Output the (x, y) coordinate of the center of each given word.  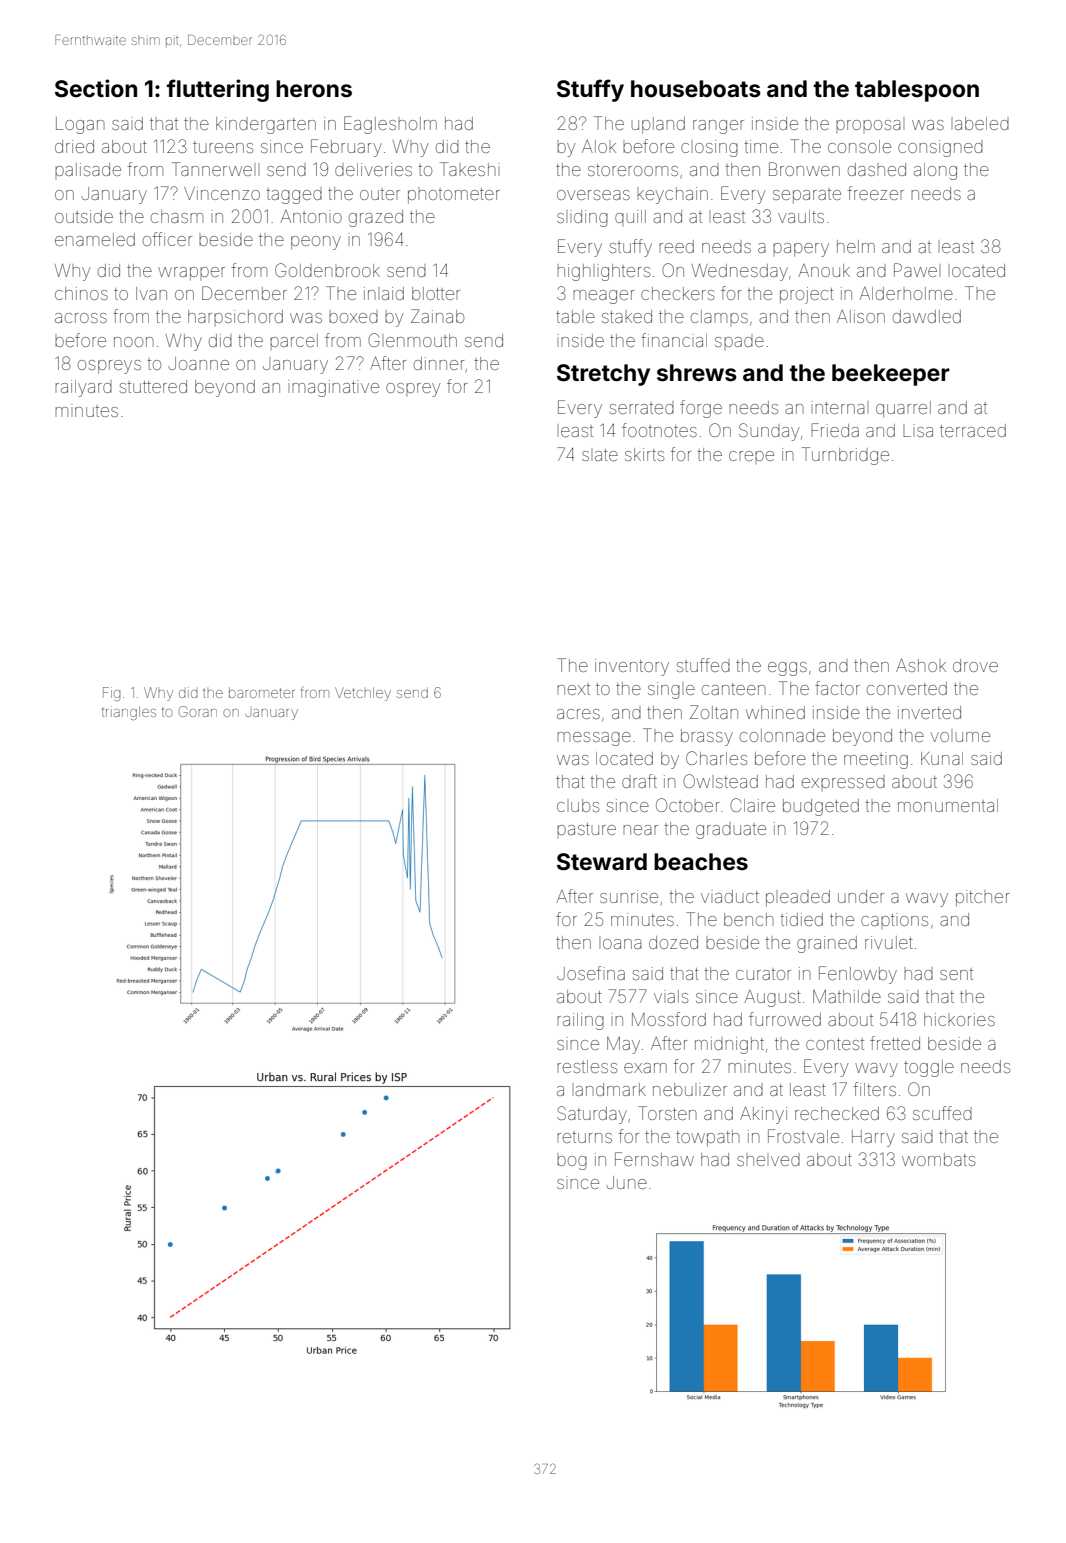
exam (645, 1068)
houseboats (696, 89)
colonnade (782, 735)
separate (807, 196)
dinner (439, 363)
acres (578, 714)
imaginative (333, 388)
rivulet (889, 942)
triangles (129, 713)
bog (572, 1163)
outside (84, 216)
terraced (973, 430)
